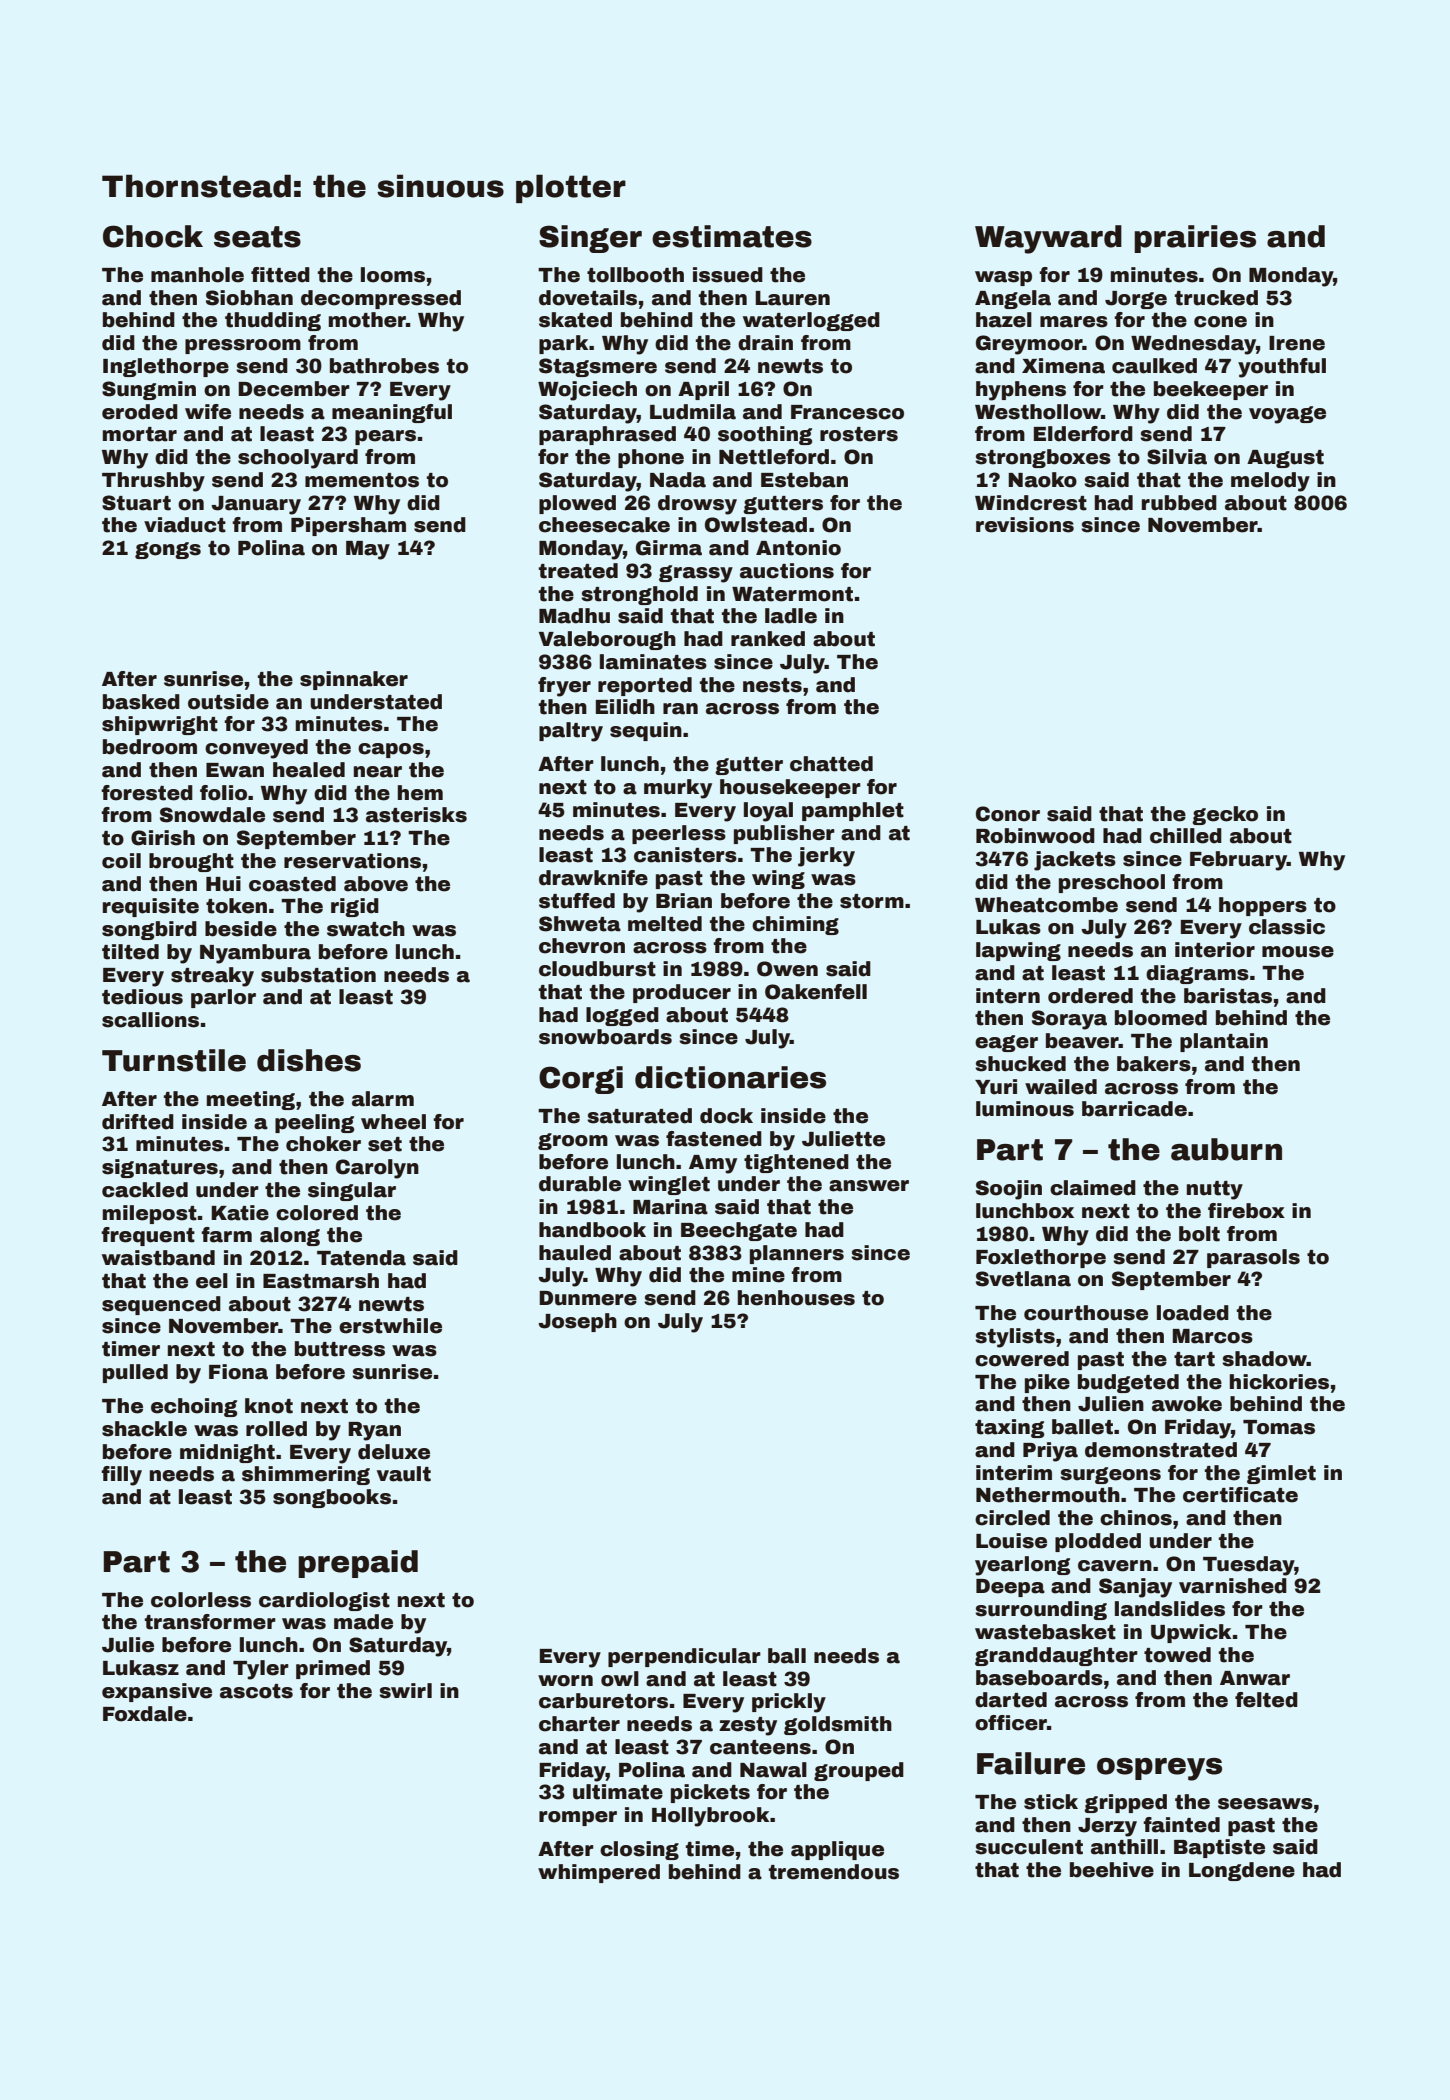  Describe the element at coordinates (859, 434) in the screenshot. I see `rosters` at that location.
